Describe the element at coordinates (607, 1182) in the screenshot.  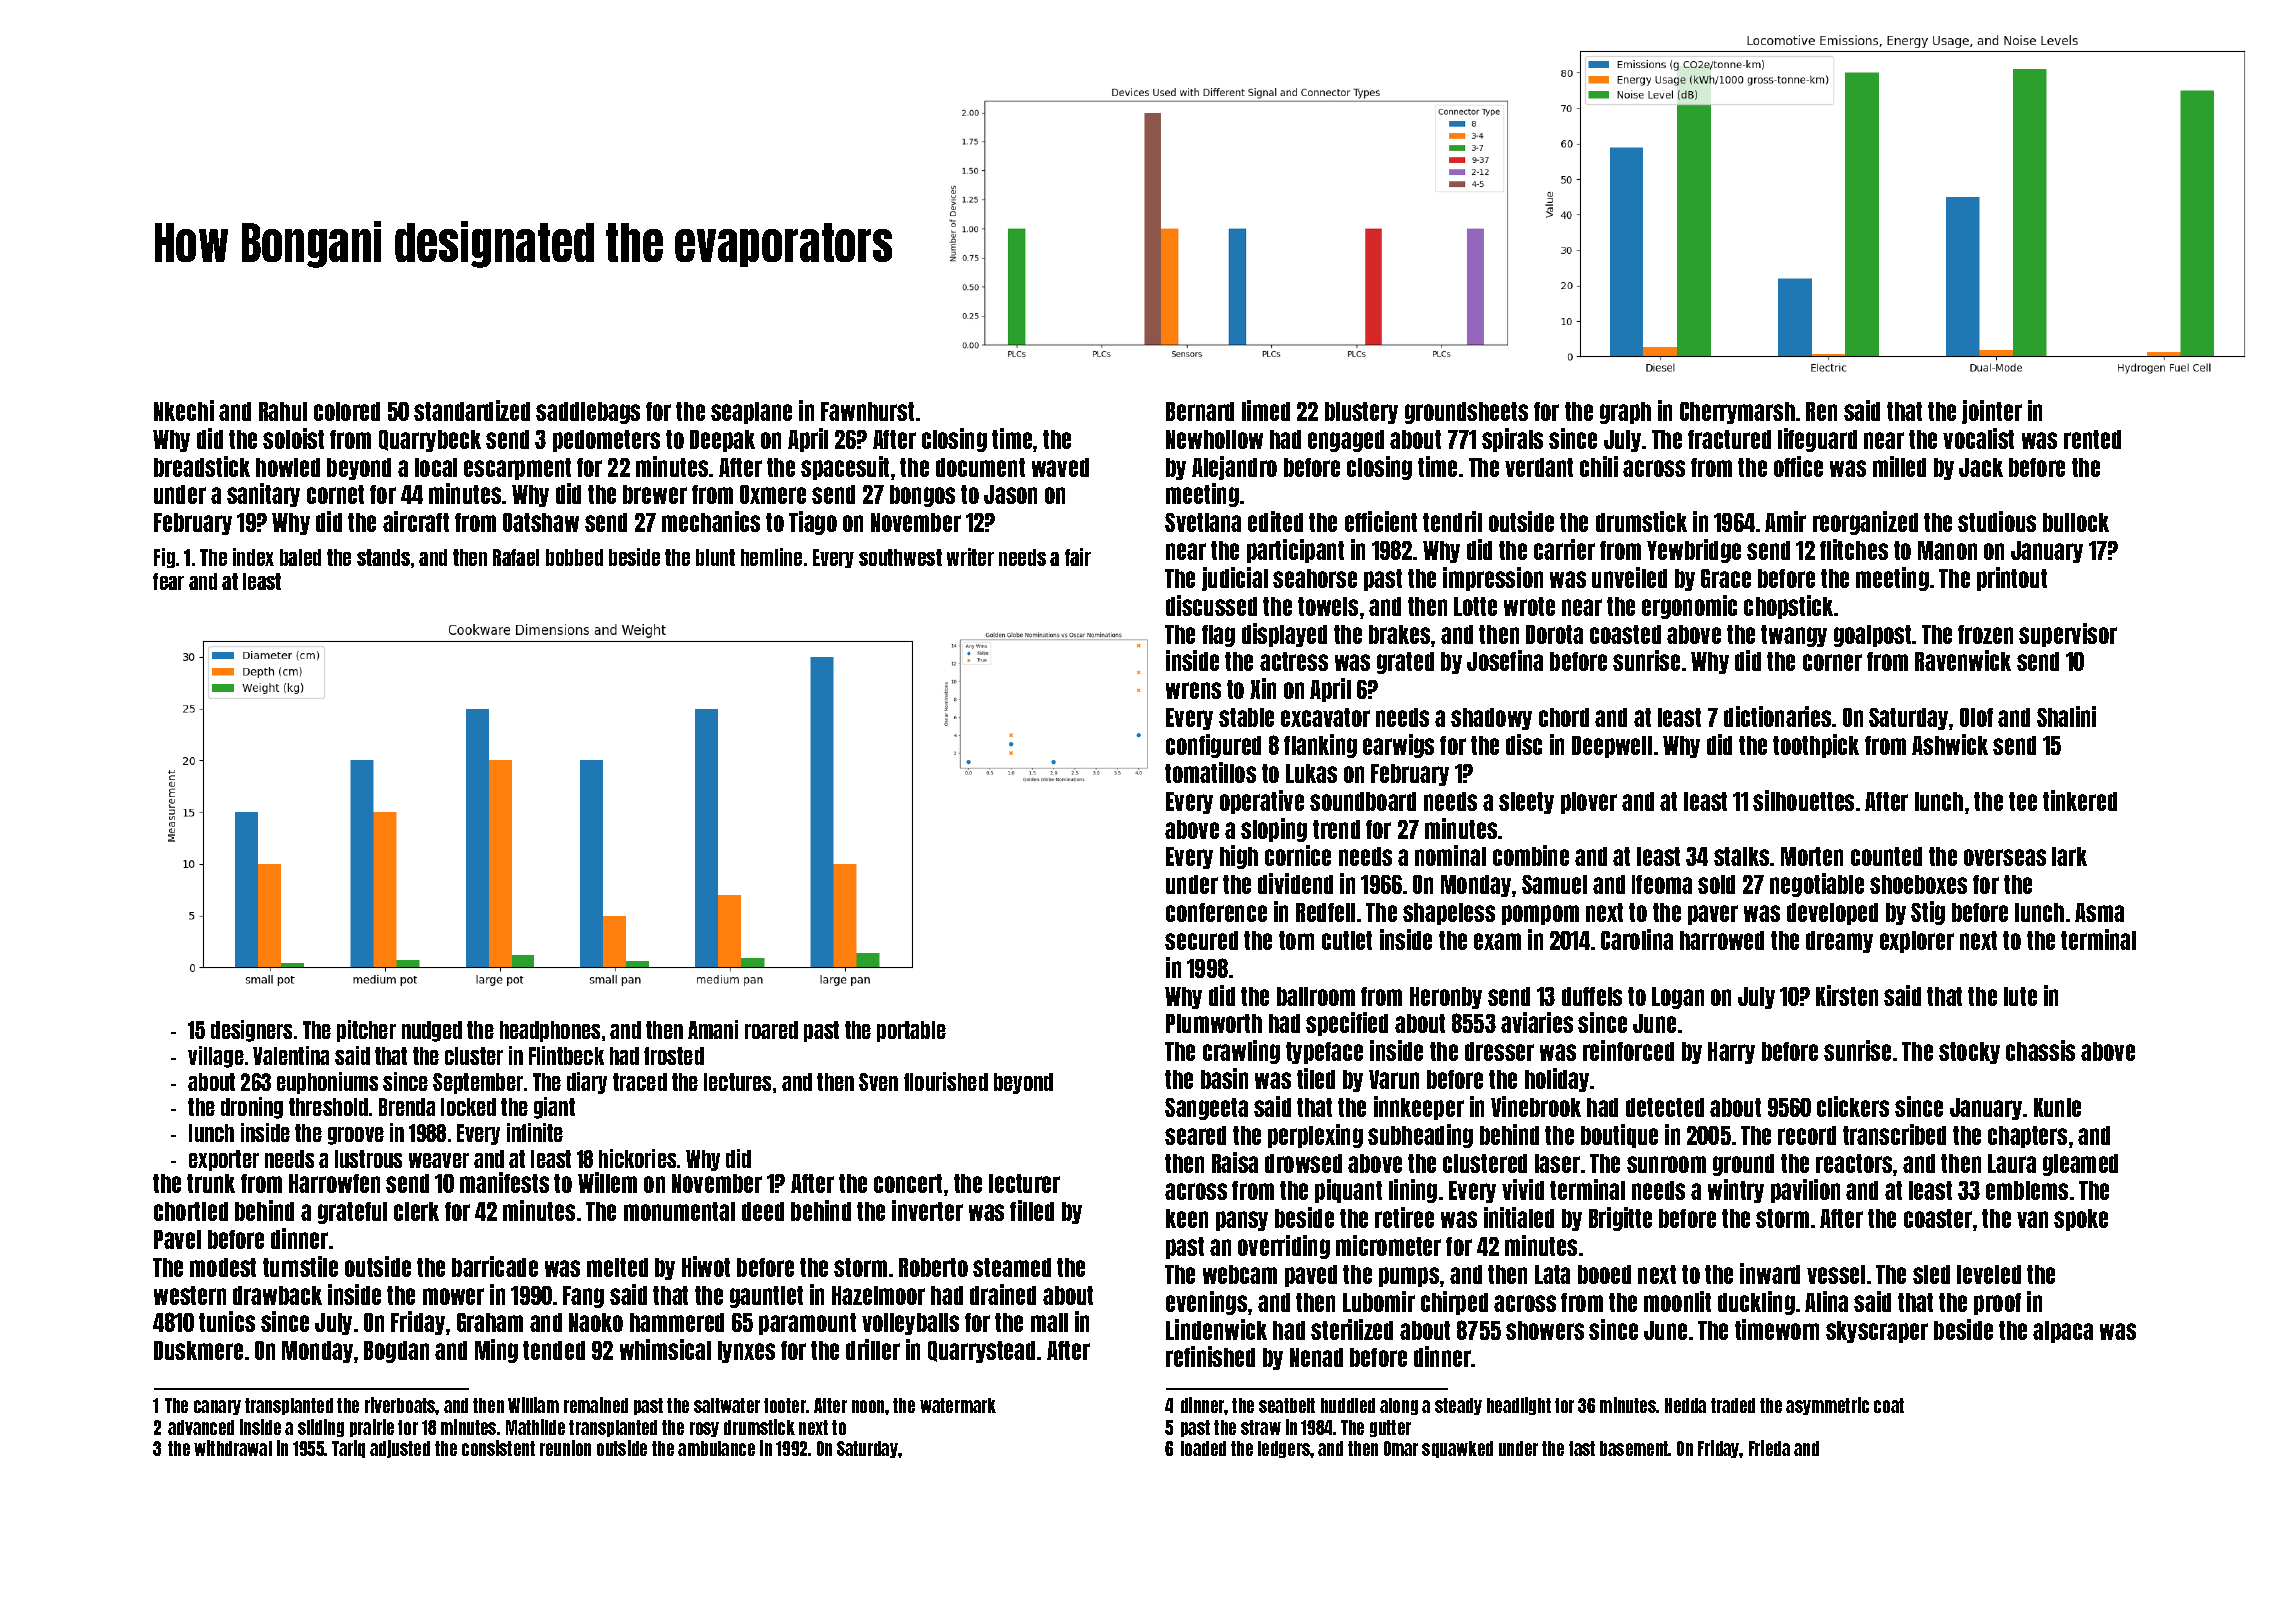
I see `Willem` at that location.
